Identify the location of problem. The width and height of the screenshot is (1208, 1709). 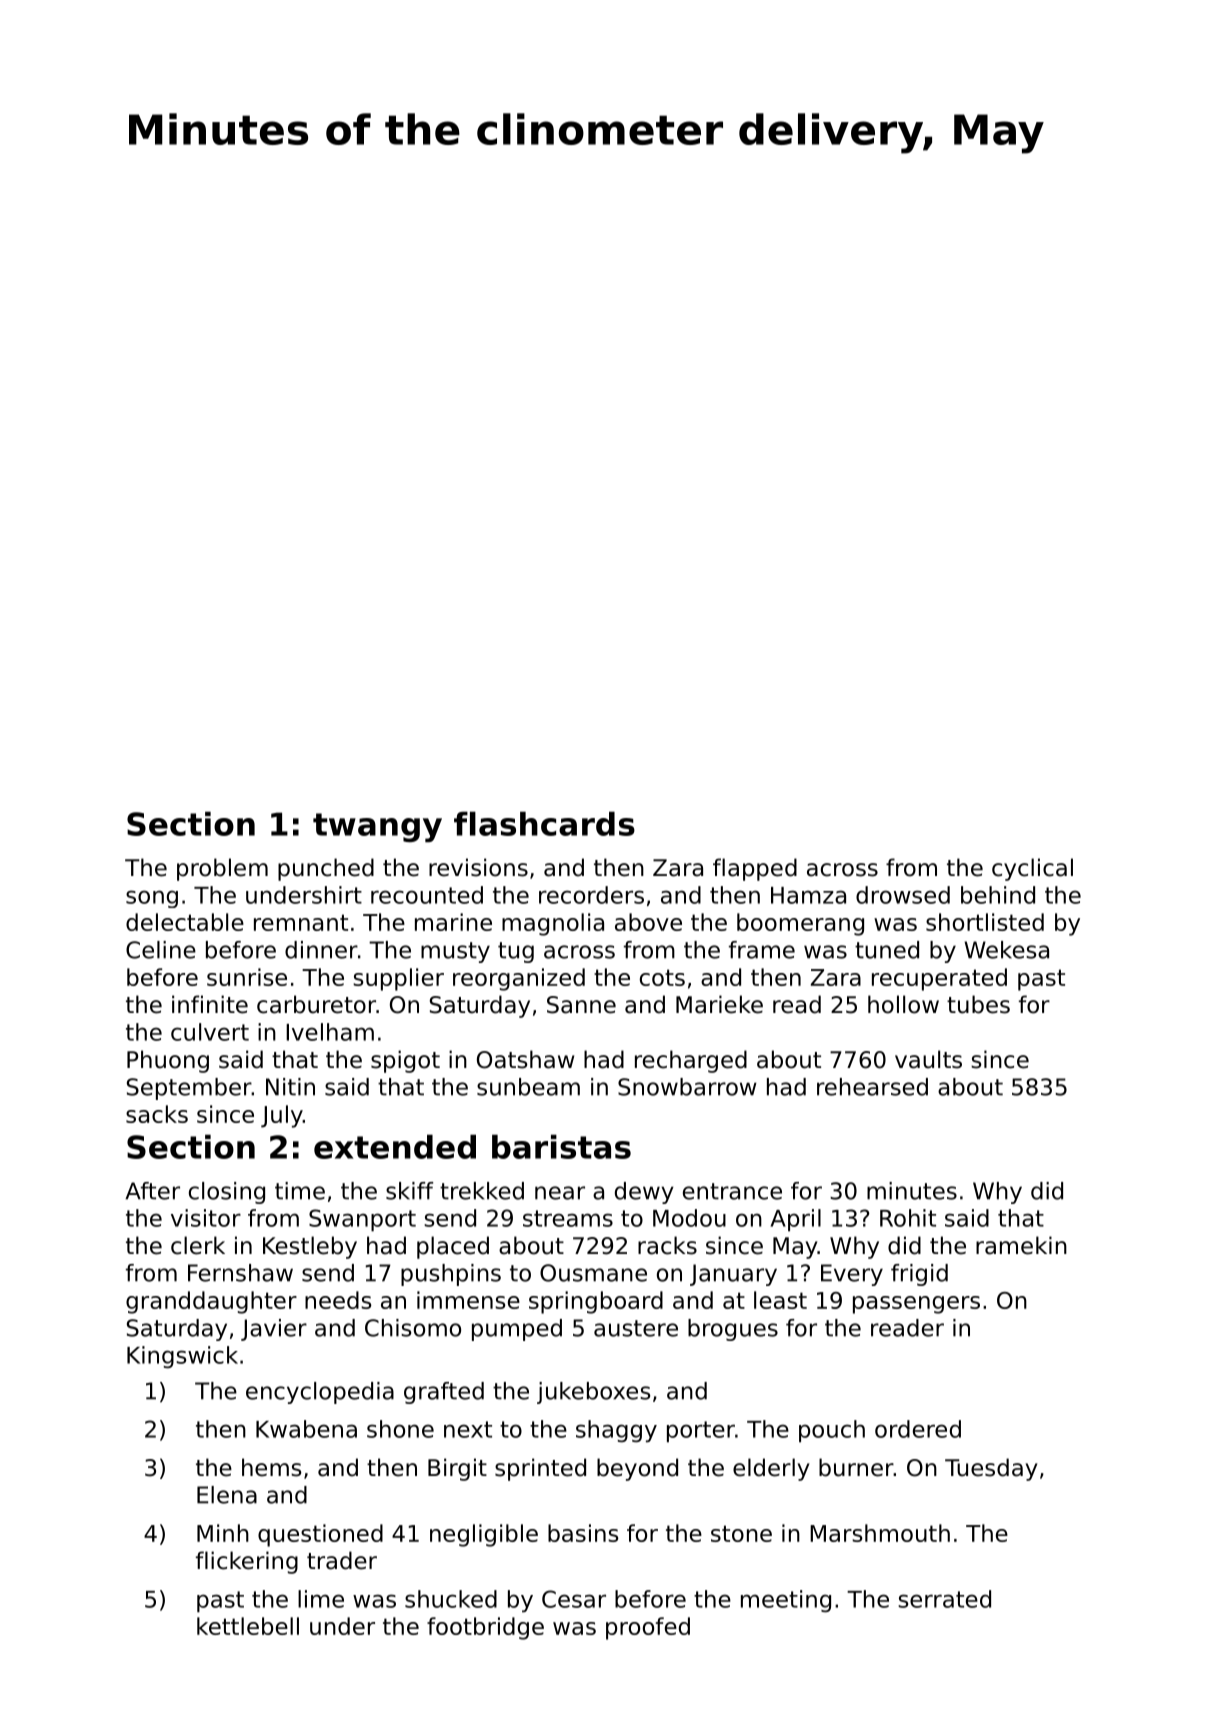
(222, 869).
